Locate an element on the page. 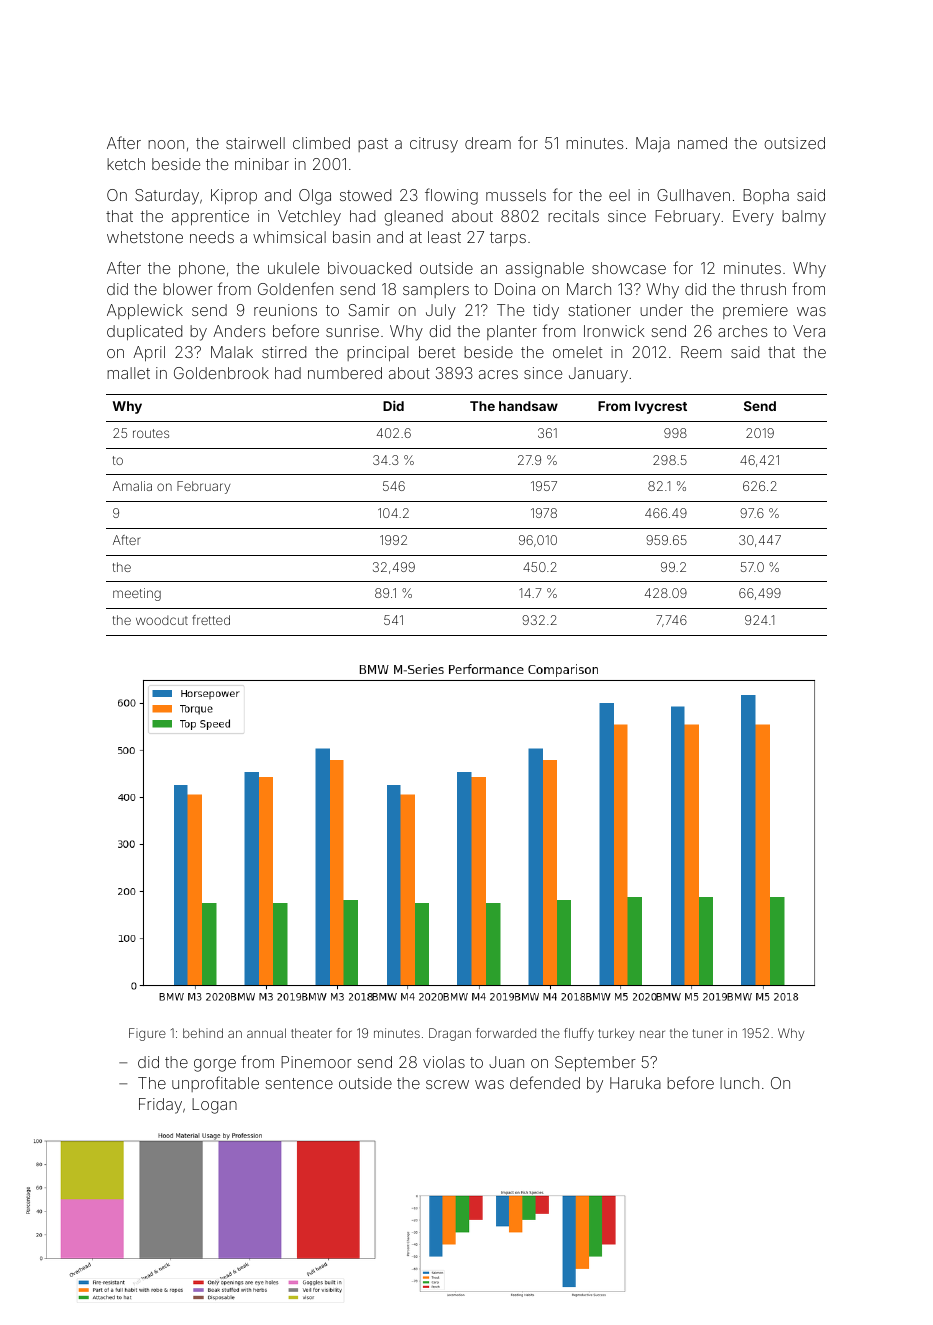 The image size is (933, 1325). fretted is located at coordinates (211, 620).
